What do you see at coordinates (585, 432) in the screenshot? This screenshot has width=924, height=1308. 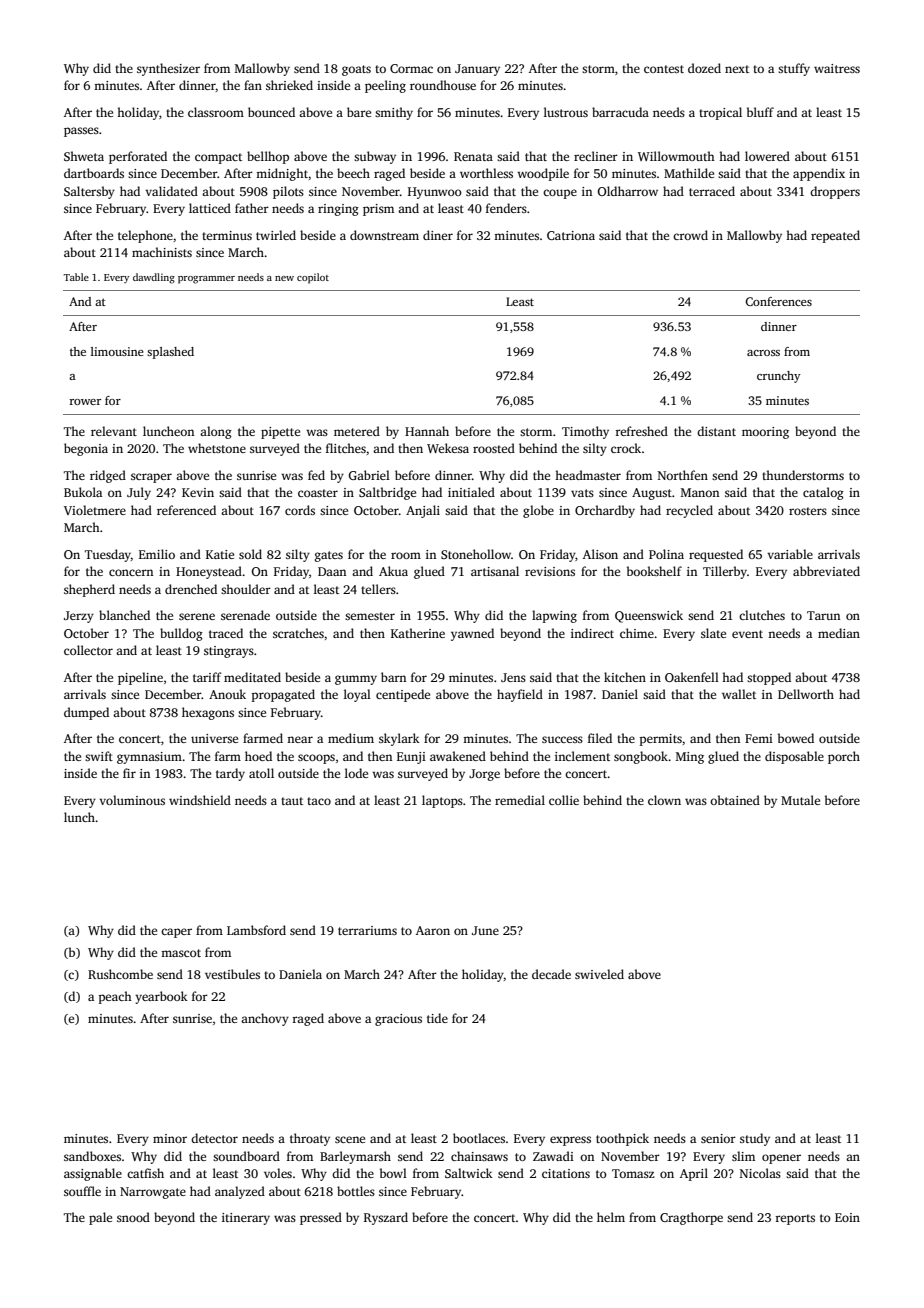 I see `Timothy` at bounding box center [585, 432].
